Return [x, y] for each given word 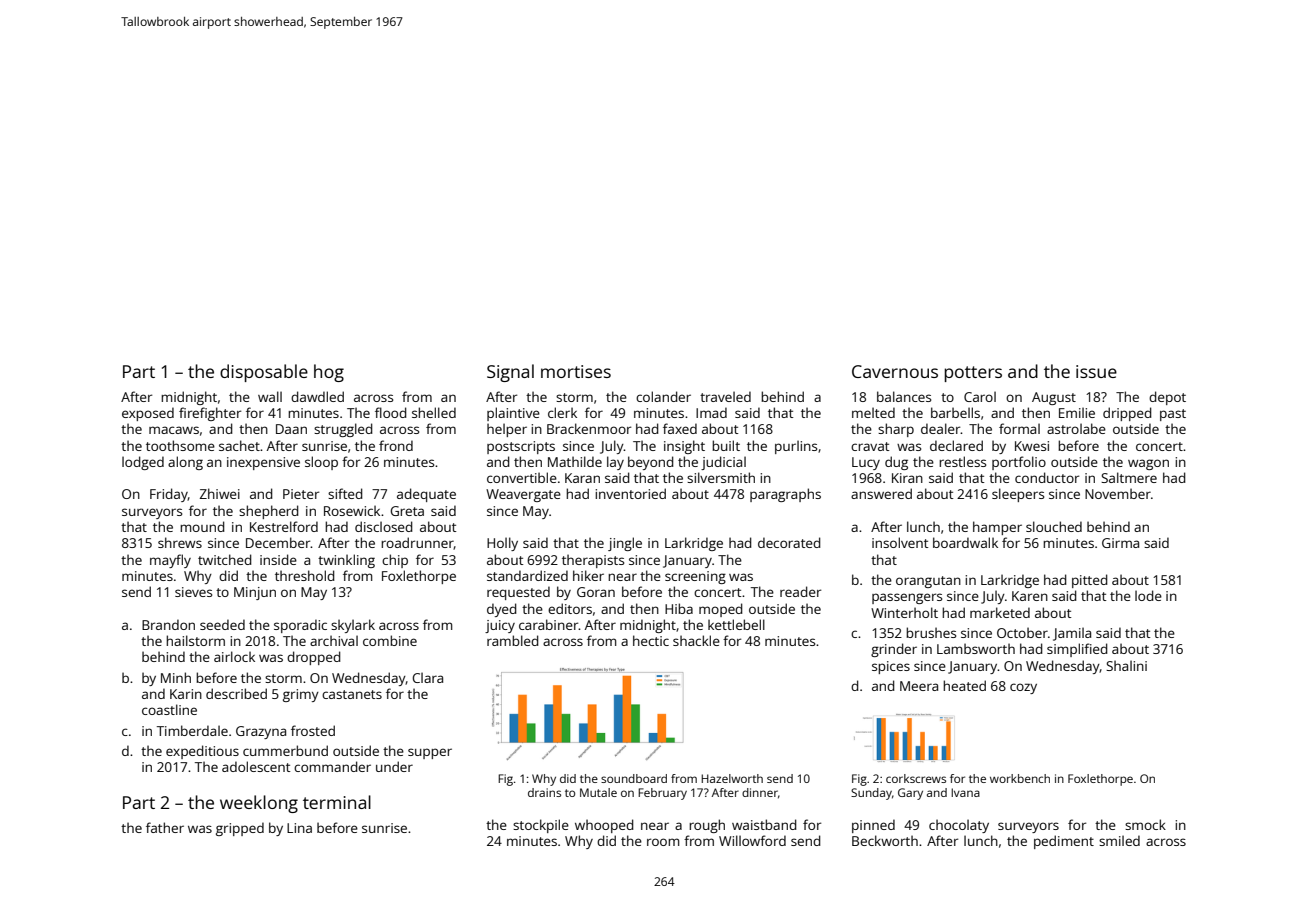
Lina [299, 828]
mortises [576, 371]
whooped [604, 826]
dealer [941, 428]
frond [396, 445]
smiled [1119, 840]
